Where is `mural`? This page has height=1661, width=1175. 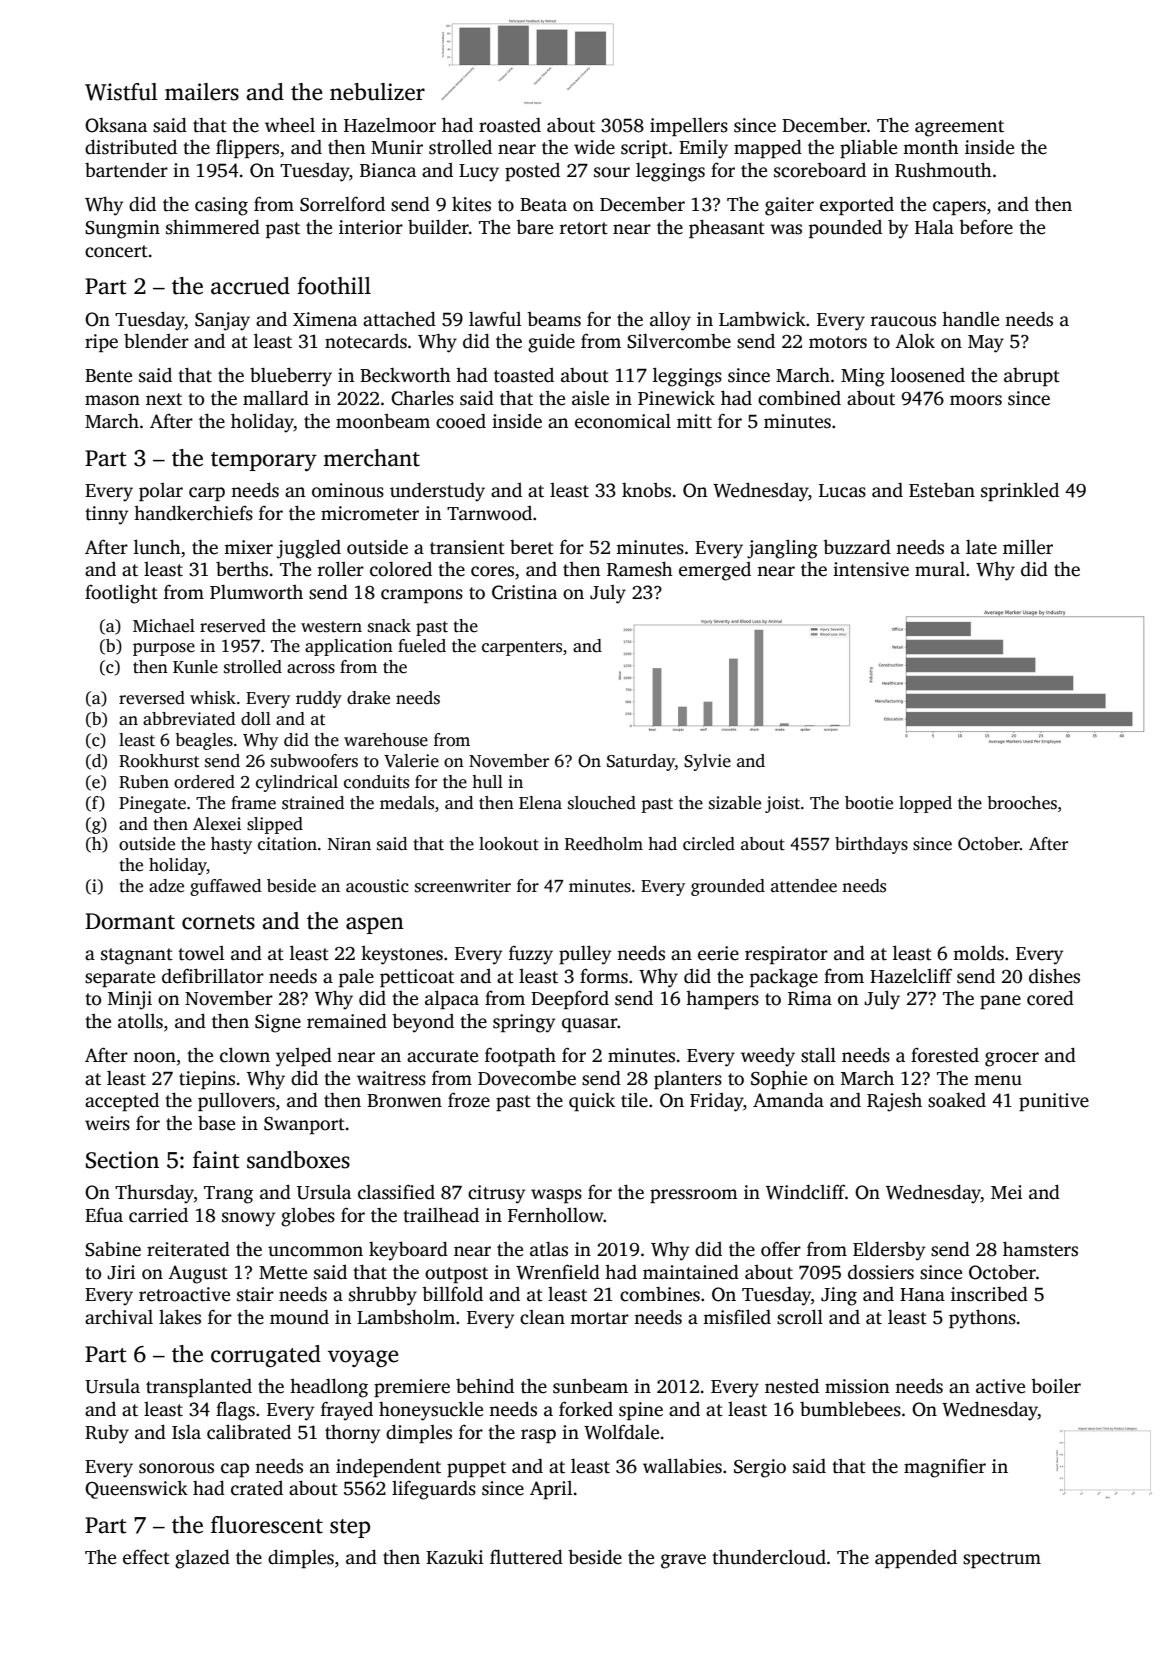
mural is located at coordinates (940, 569).
